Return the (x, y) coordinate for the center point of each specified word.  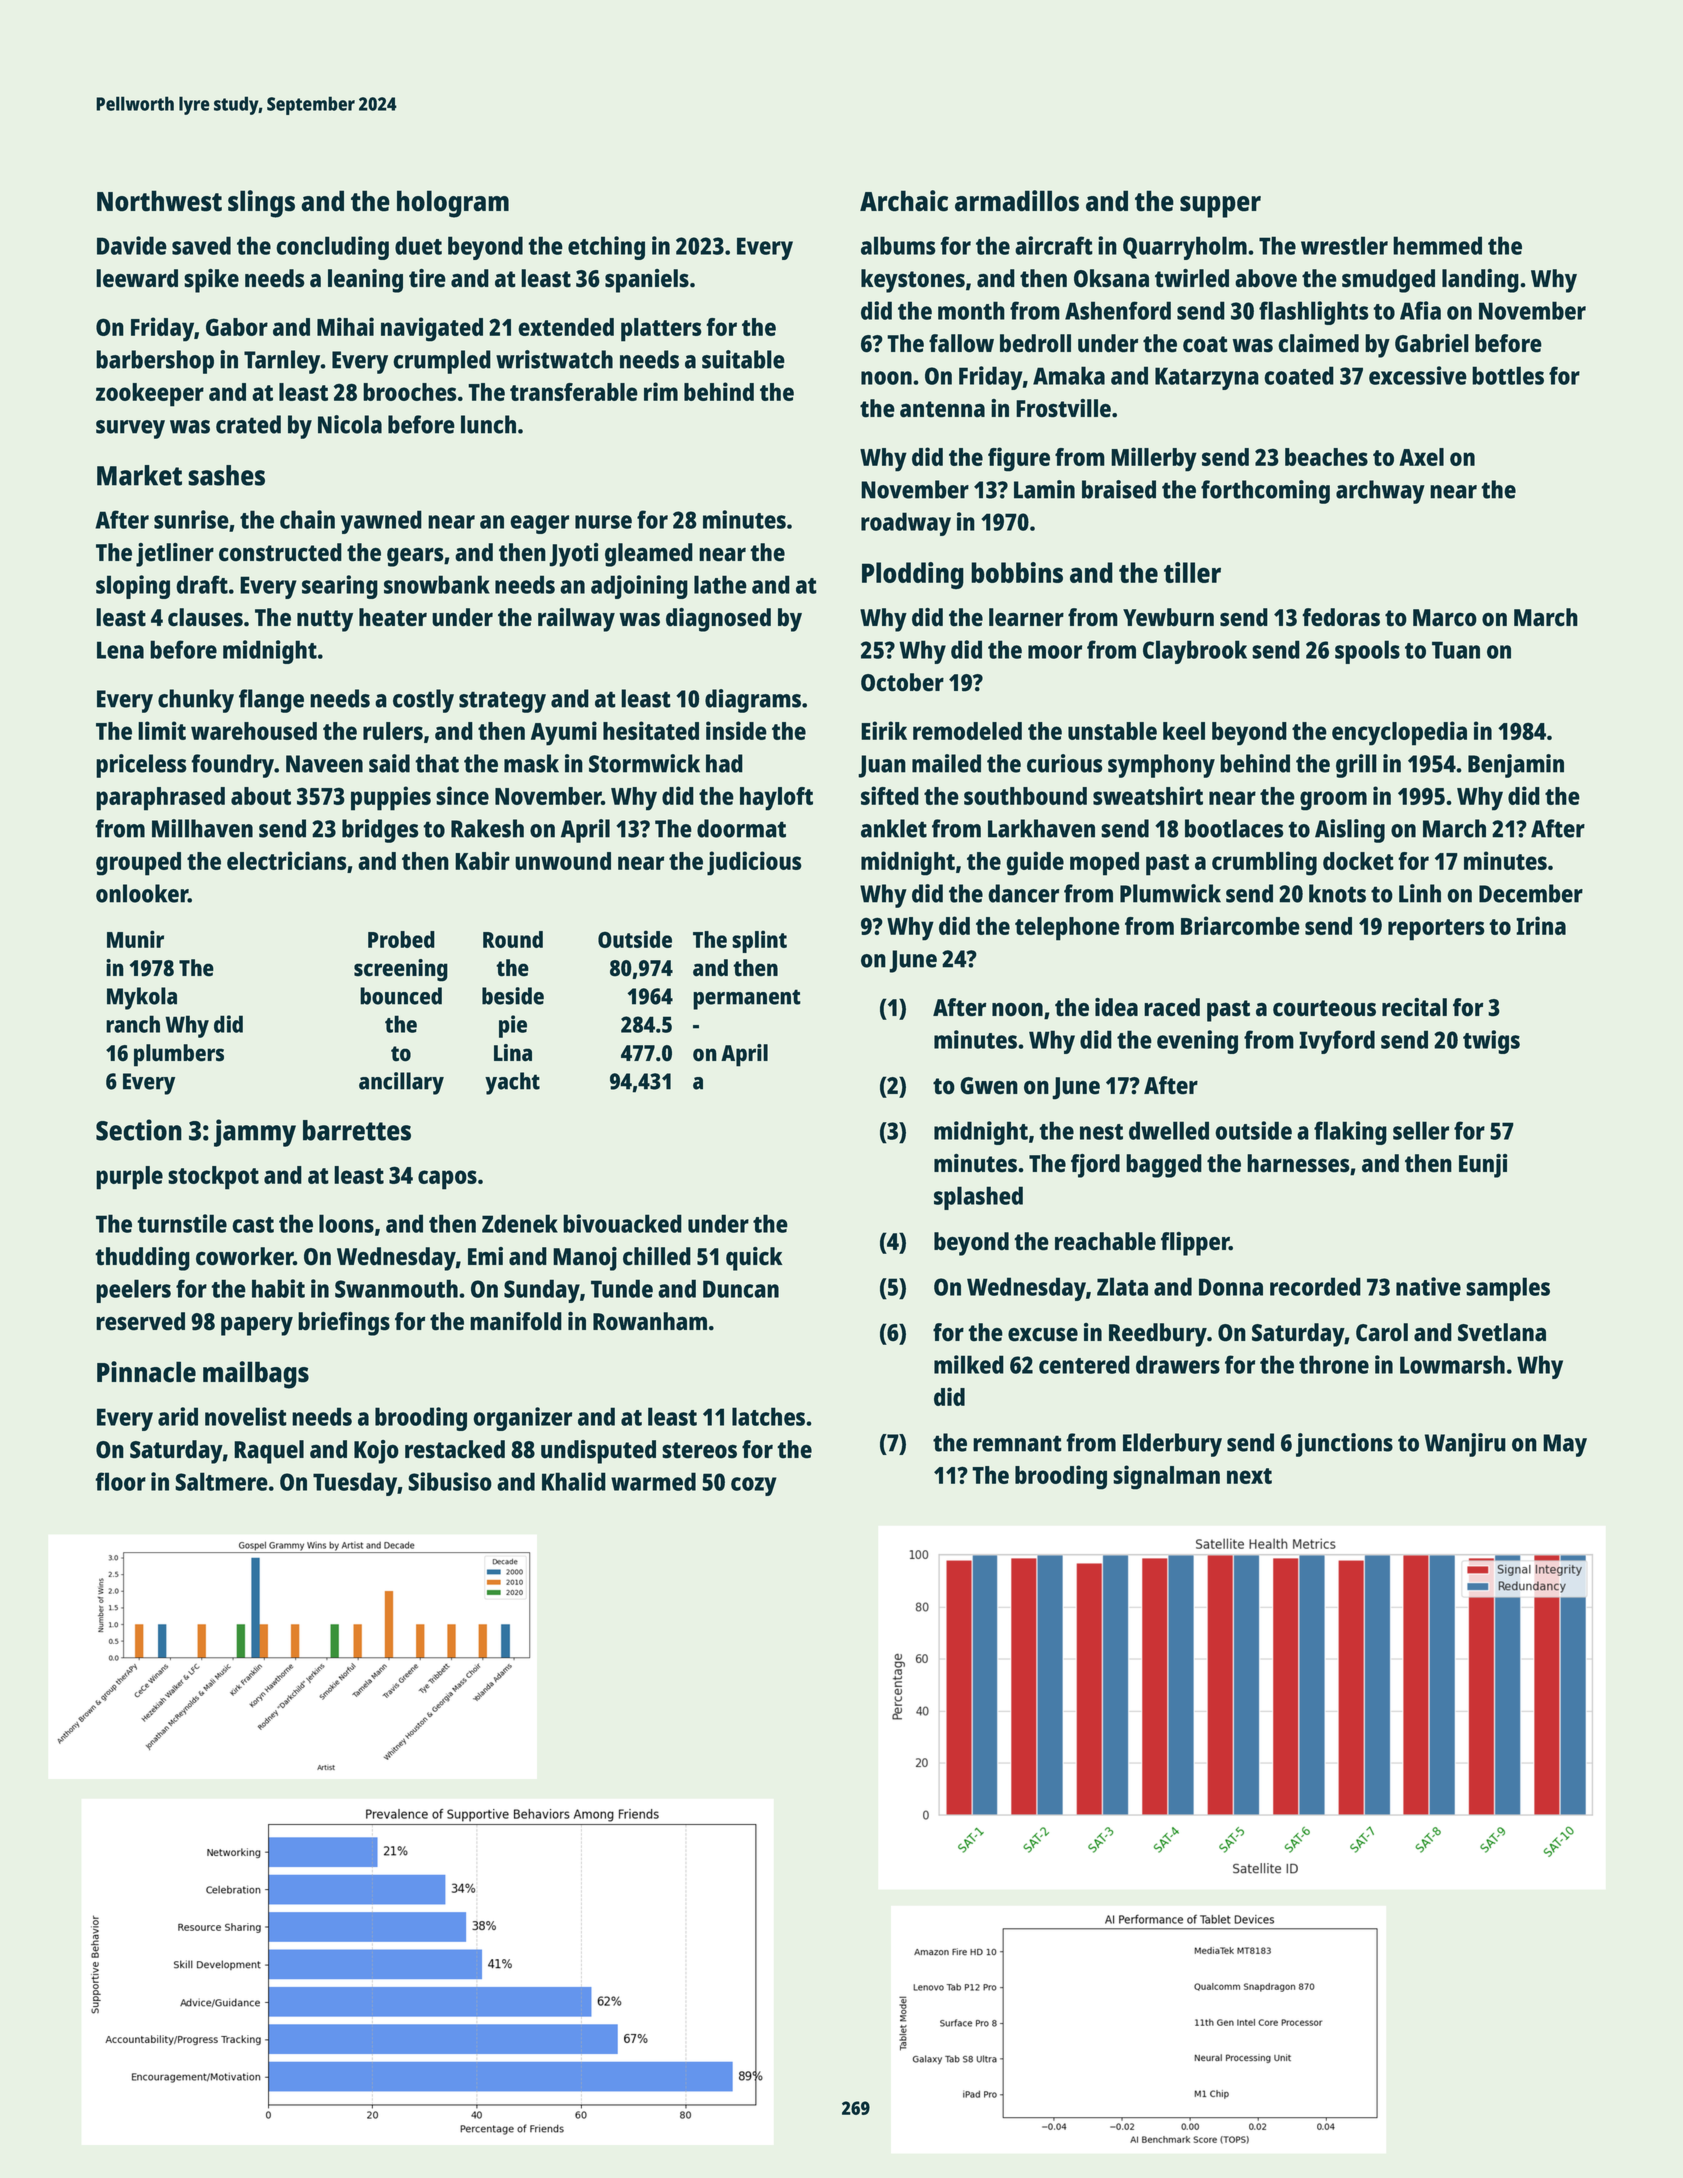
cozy (754, 1486)
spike (211, 281)
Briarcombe (1240, 925)
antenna (942, 409)
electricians (287, 860)
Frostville (1063, 408)
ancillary (401, 1083)
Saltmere (221, 1481)
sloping (133, 587)
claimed (1318, 343)
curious (1065, 763)
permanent (747, 999)
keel (1184, 731)
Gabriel (1432, 343)
